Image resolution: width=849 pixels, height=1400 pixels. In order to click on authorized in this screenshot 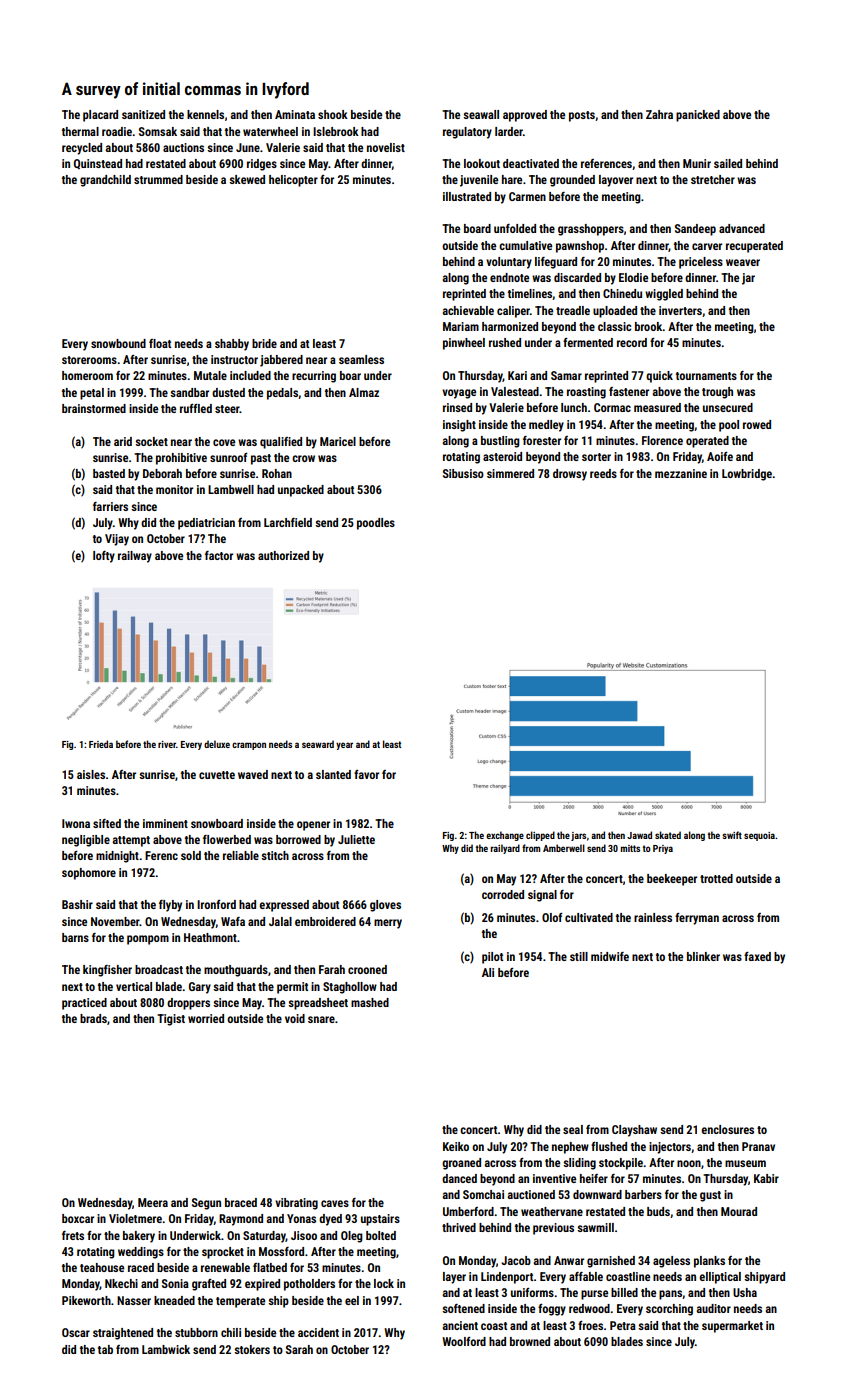, I will do `click(283, 555)`.
